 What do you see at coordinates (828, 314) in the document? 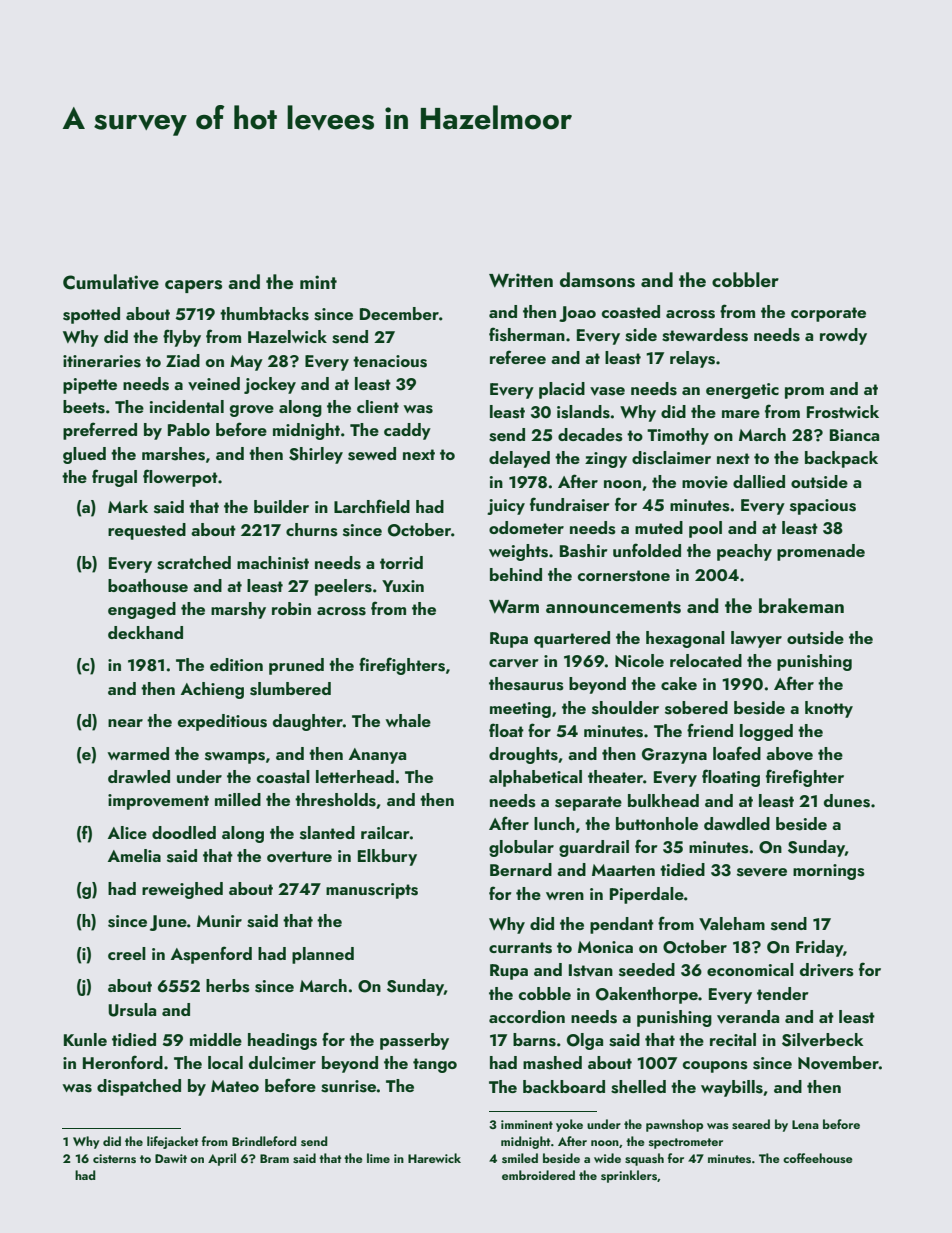
I see `corporate` at bounding box center [828, 314].
